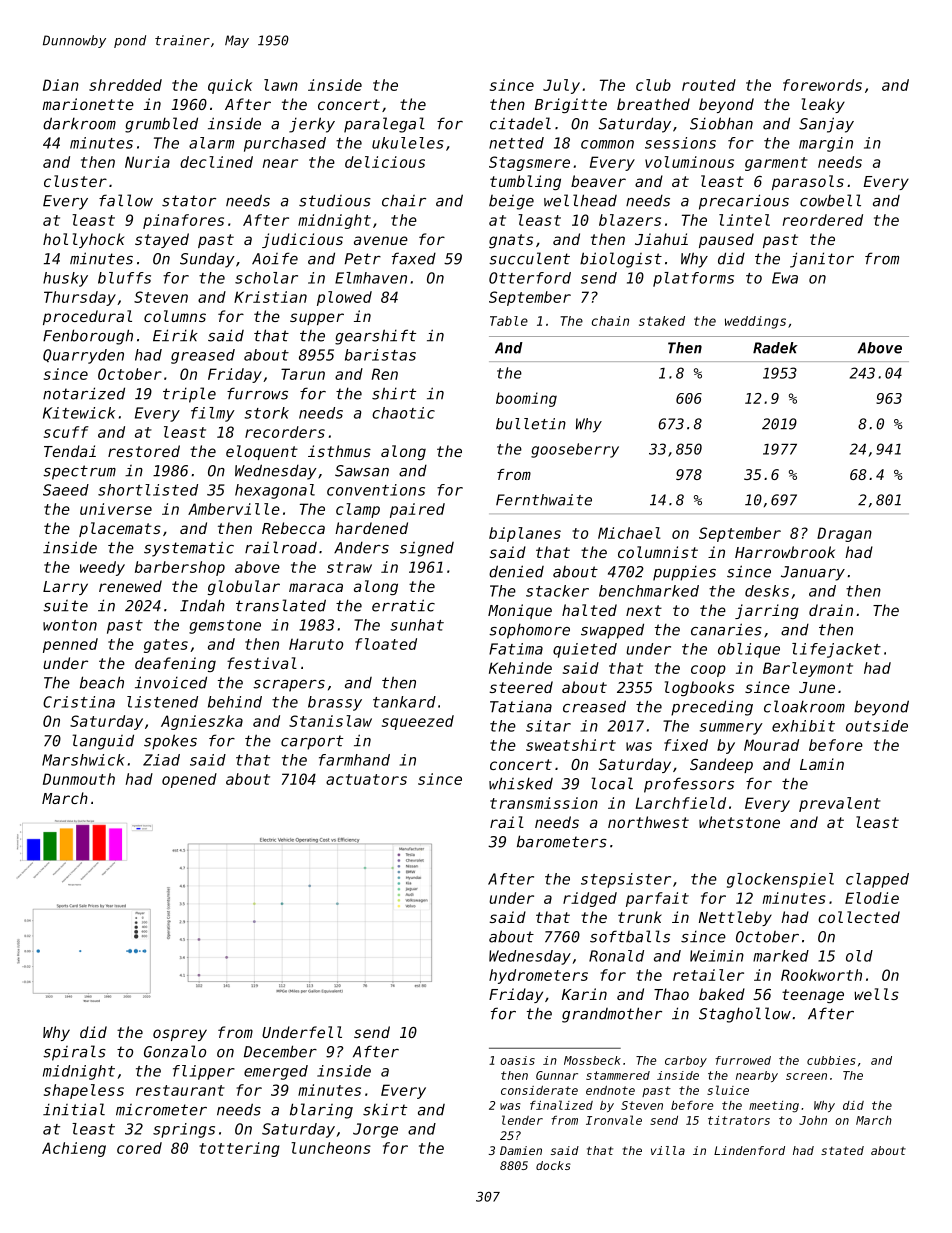  What do you see at coordinates (293, 528) in the document?
I see `Rebecca` at bounding box center [293, 528].
